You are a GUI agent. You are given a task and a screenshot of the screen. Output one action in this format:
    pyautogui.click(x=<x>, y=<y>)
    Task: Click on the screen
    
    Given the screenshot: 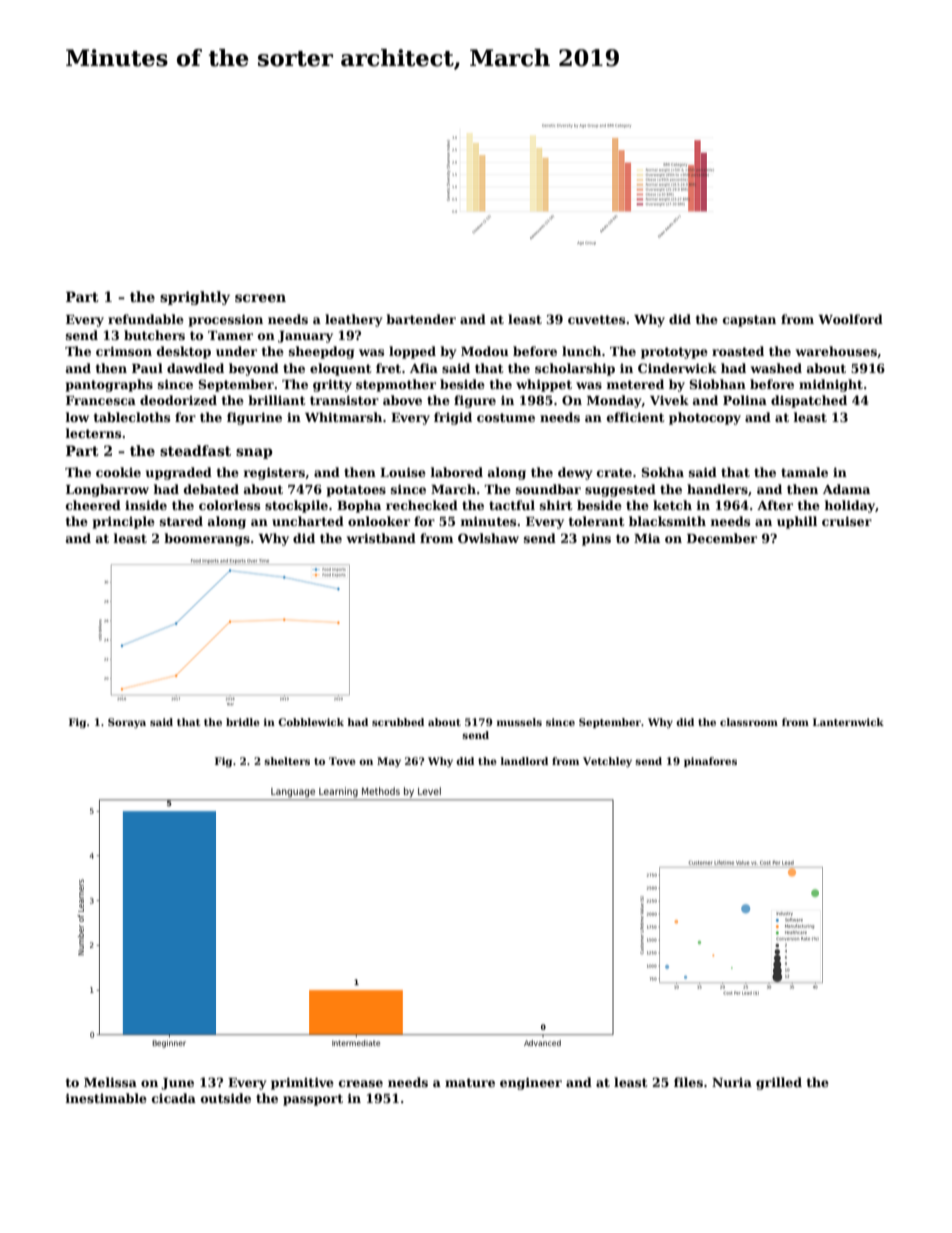 What is the action you would take?
    pyautogui.click(x=260, y=298)
